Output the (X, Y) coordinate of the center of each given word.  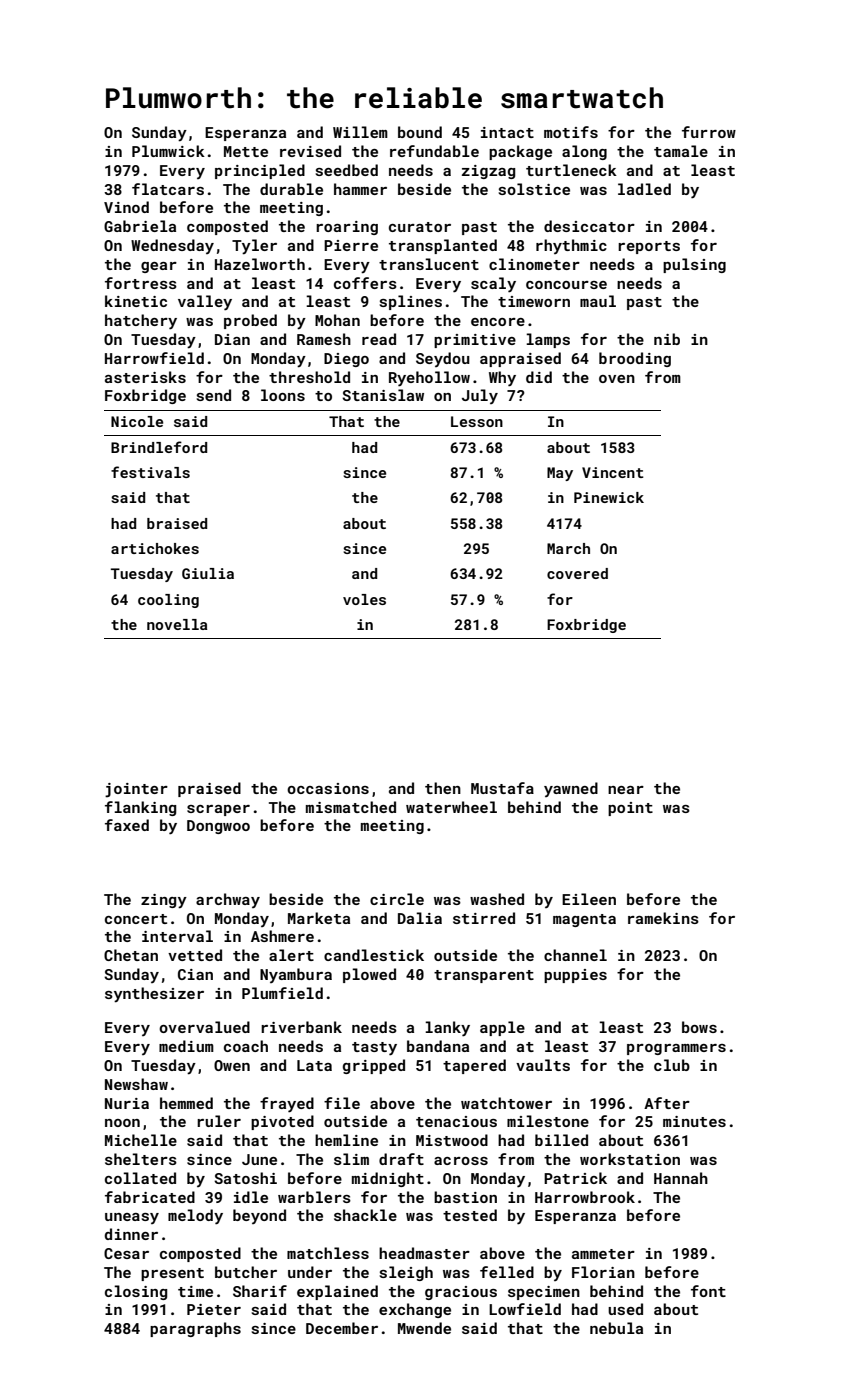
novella (177, 624)
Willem (360, 132)
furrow (709, 132)
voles (364, 599)
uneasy (132, 1218)
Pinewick (609, 497)
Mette (246, 151)
